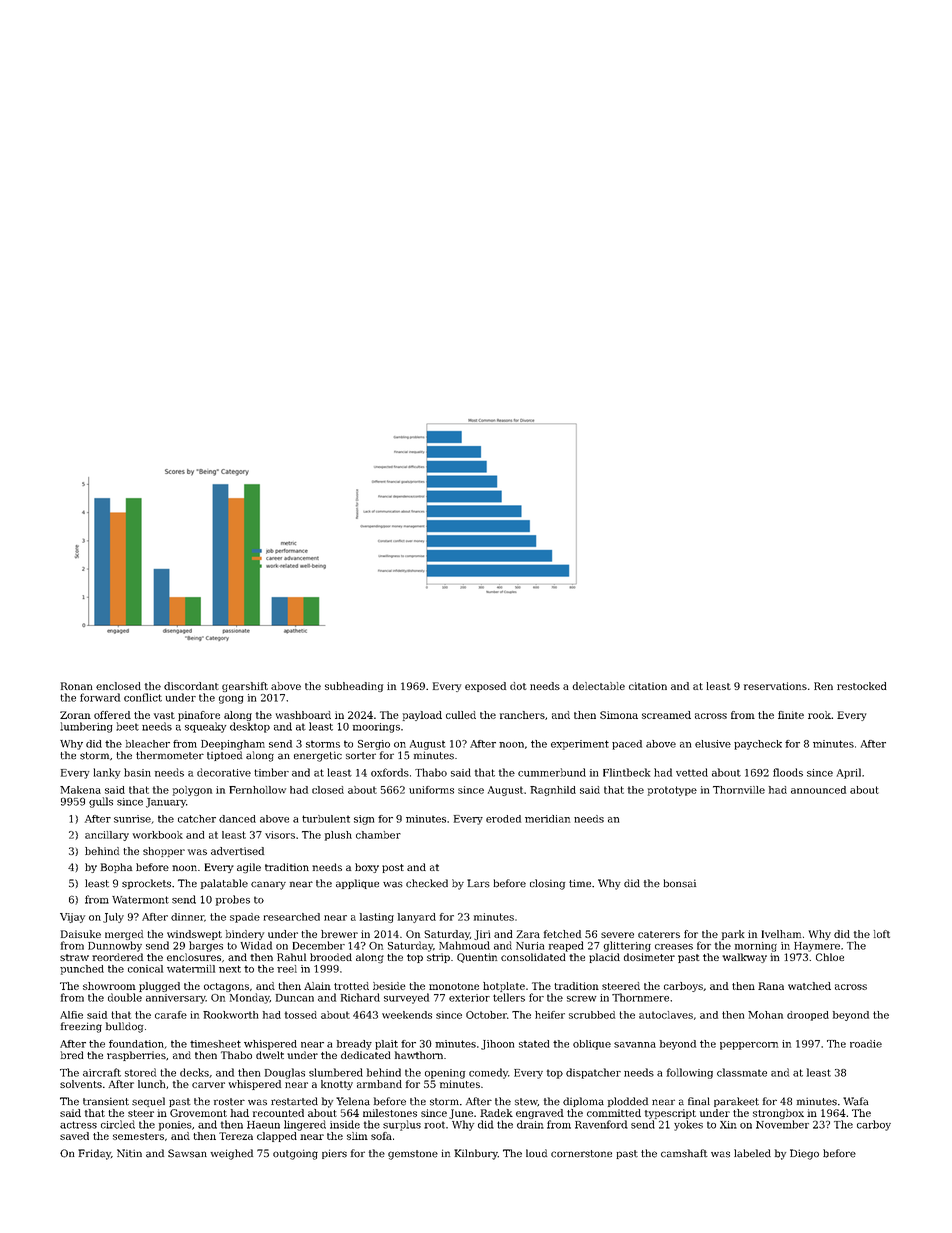 The image size is (952, 1233). I want to click on Nitin, so click(129, 1153).
